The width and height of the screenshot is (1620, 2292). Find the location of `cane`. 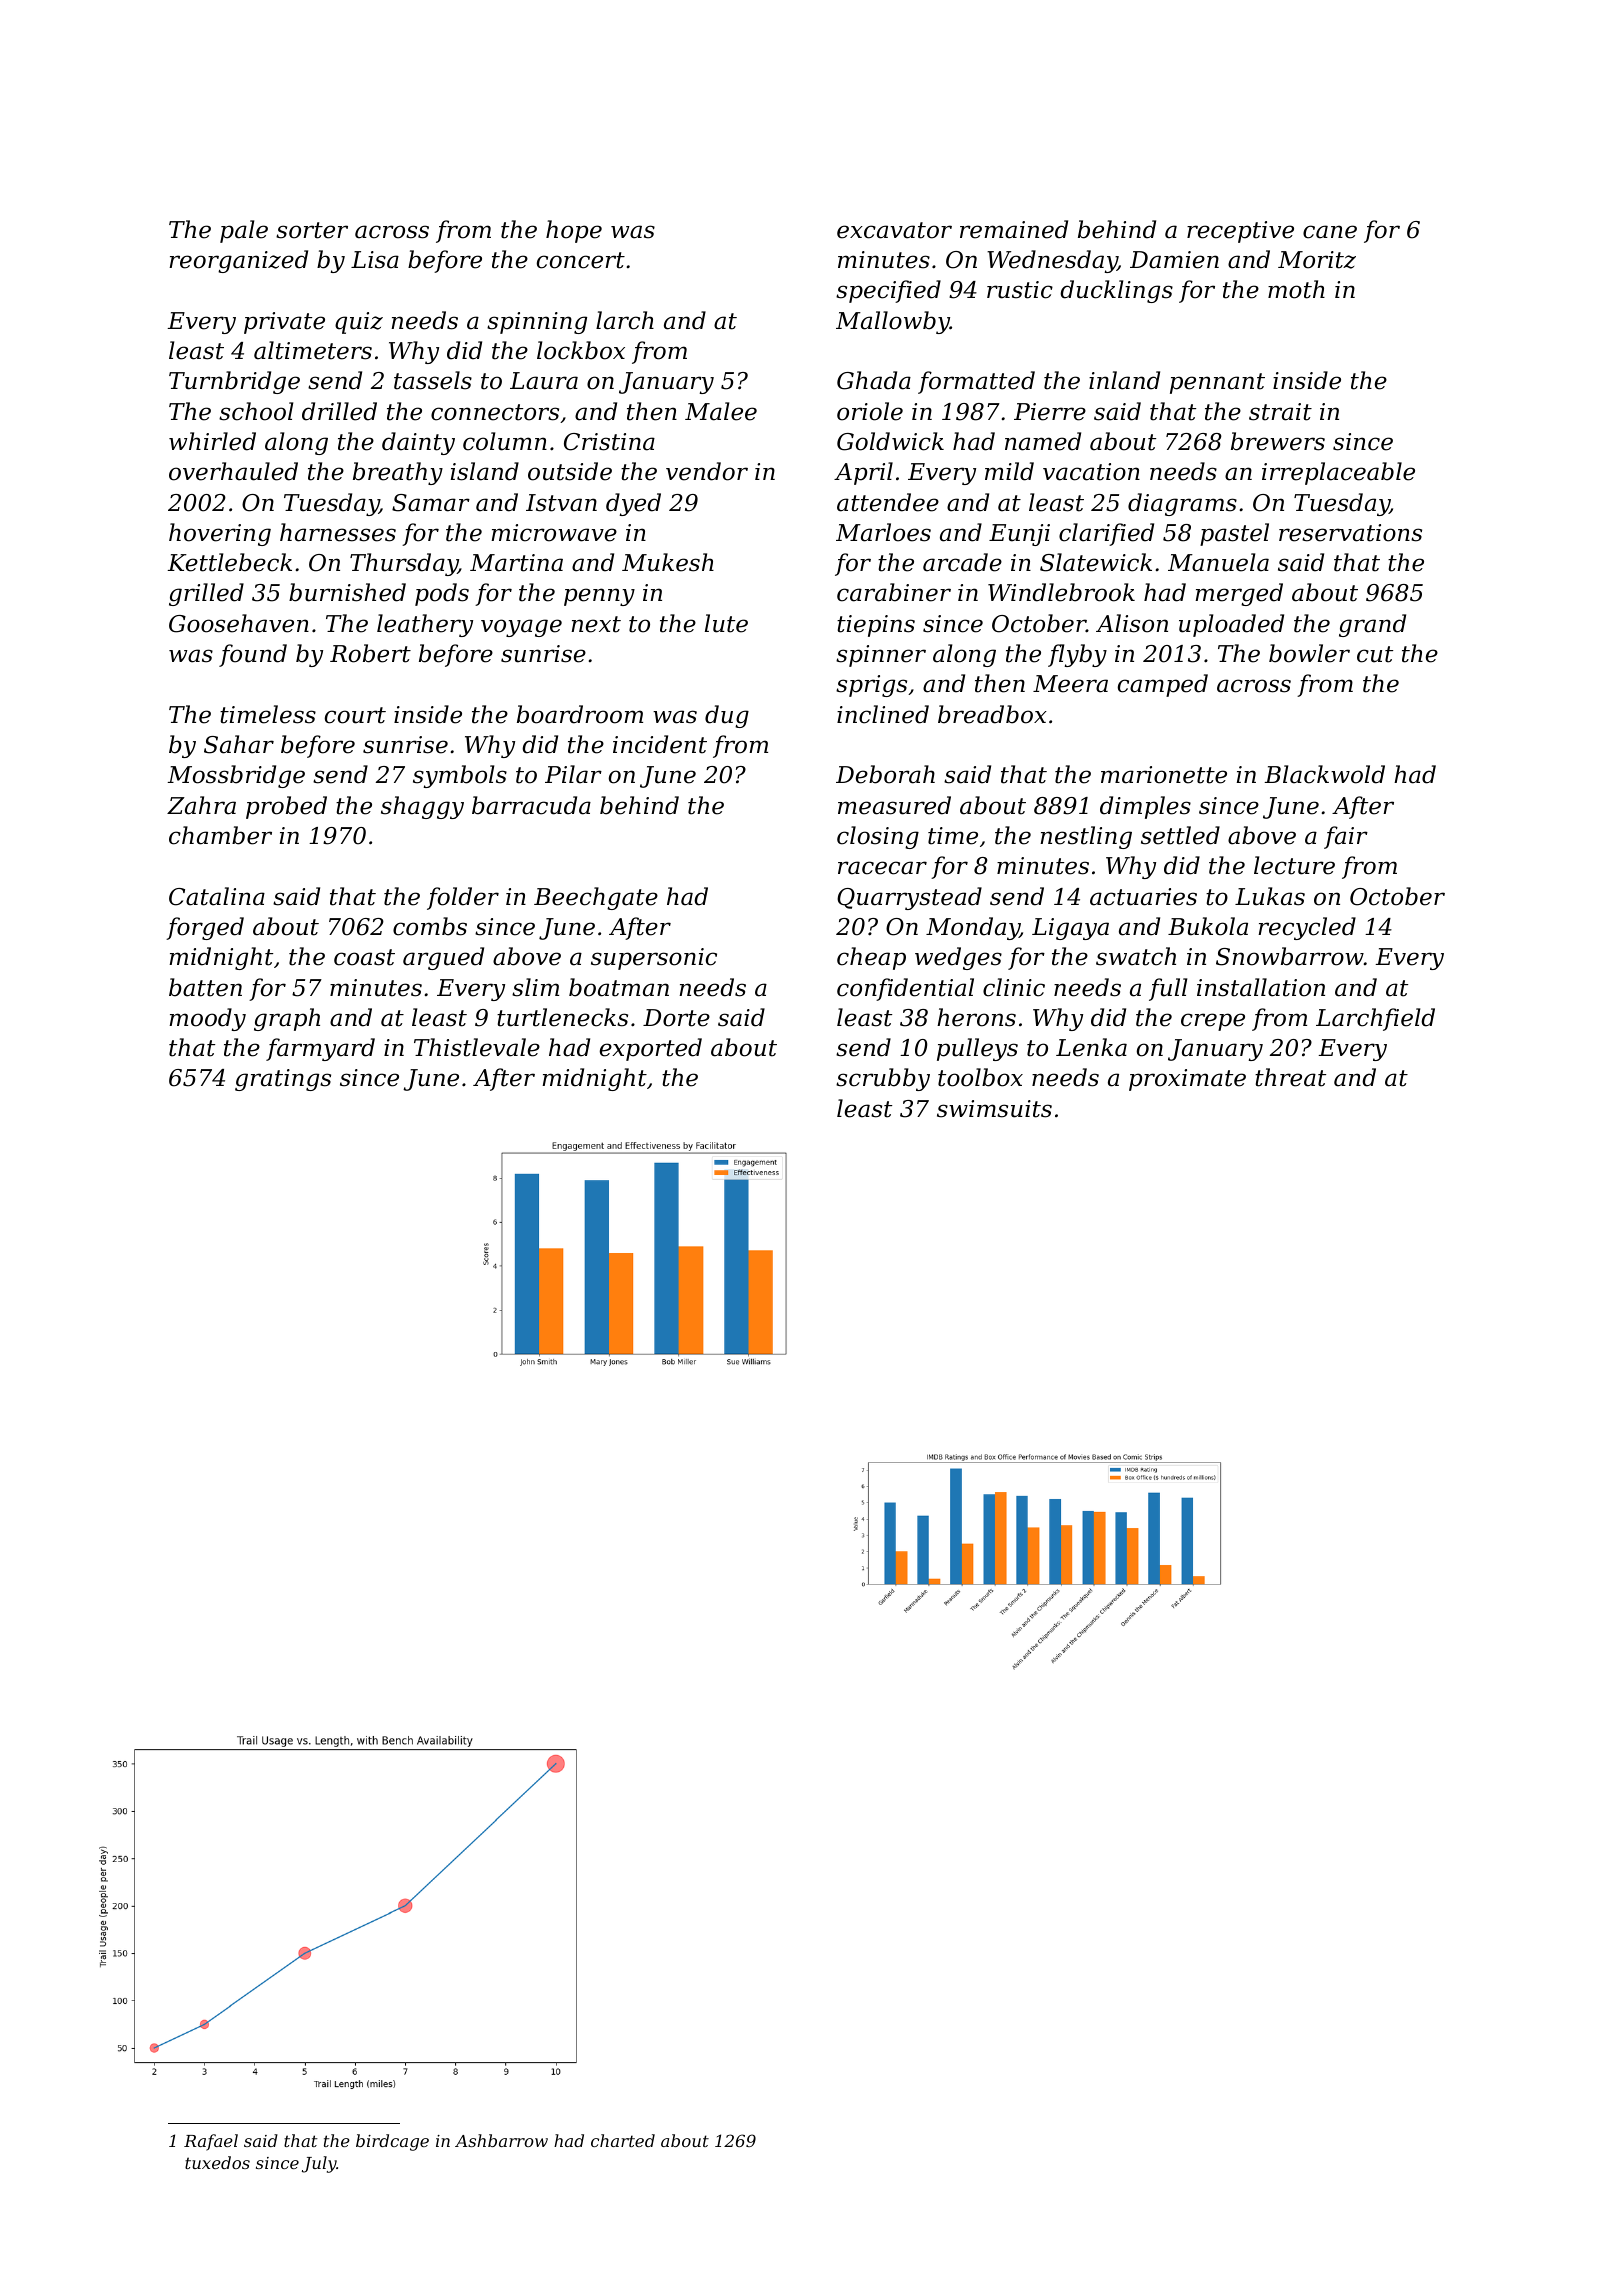

cane is located at coordinates (1330, 232).
